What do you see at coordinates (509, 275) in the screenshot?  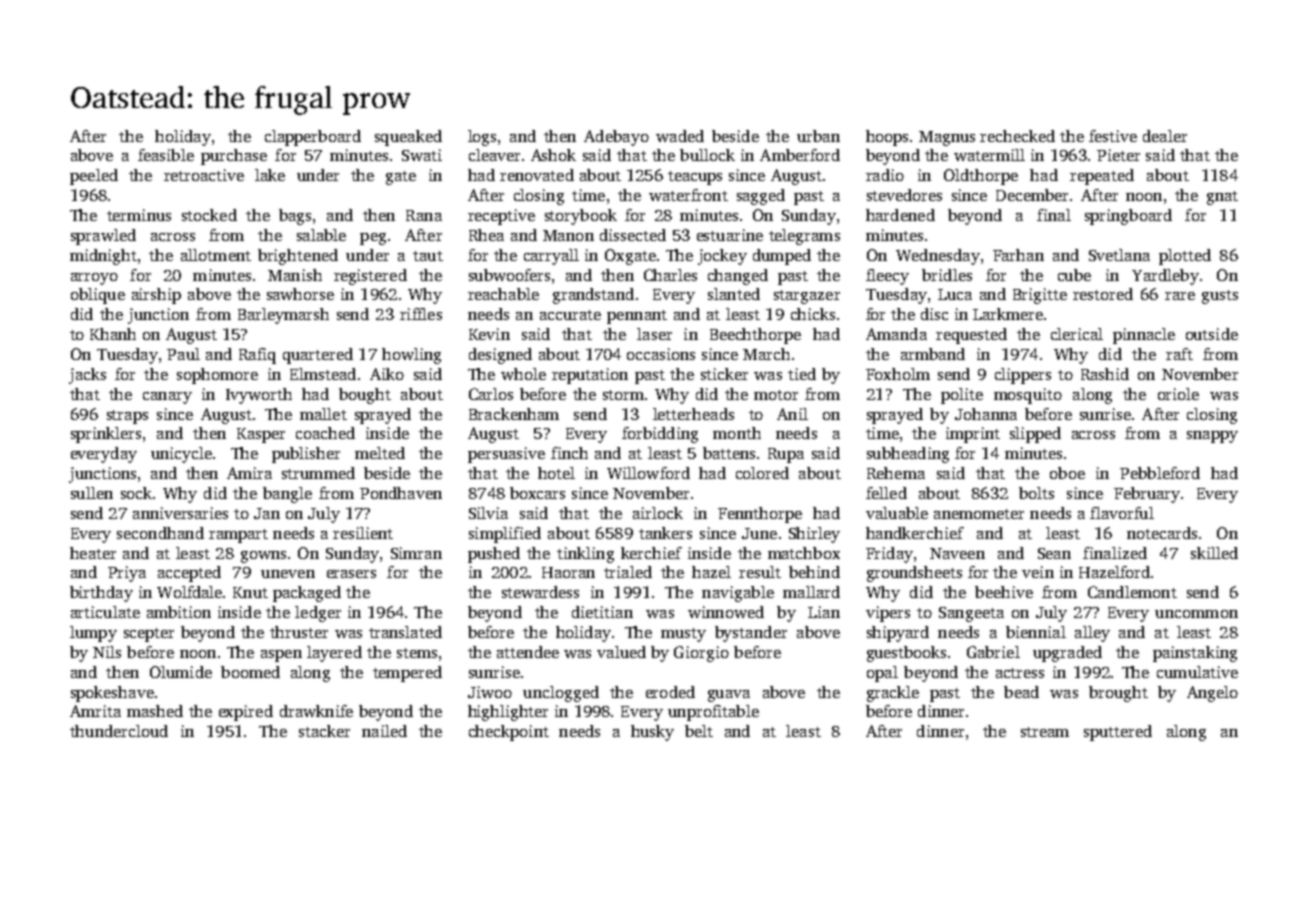 I see `subwoofers` at bounding box center [509, 275].
